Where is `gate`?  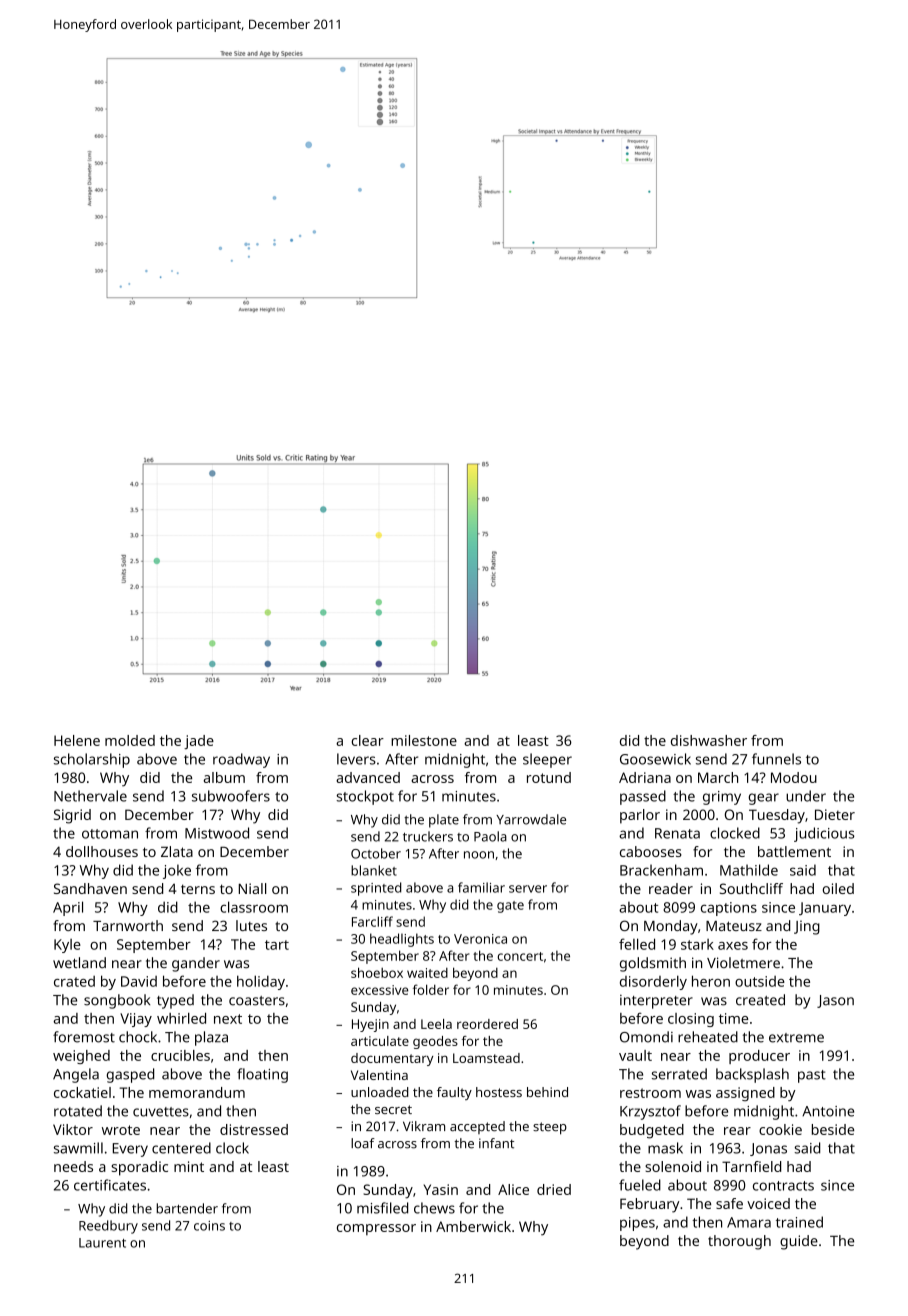
gate is located at coordinates (510, 907).
